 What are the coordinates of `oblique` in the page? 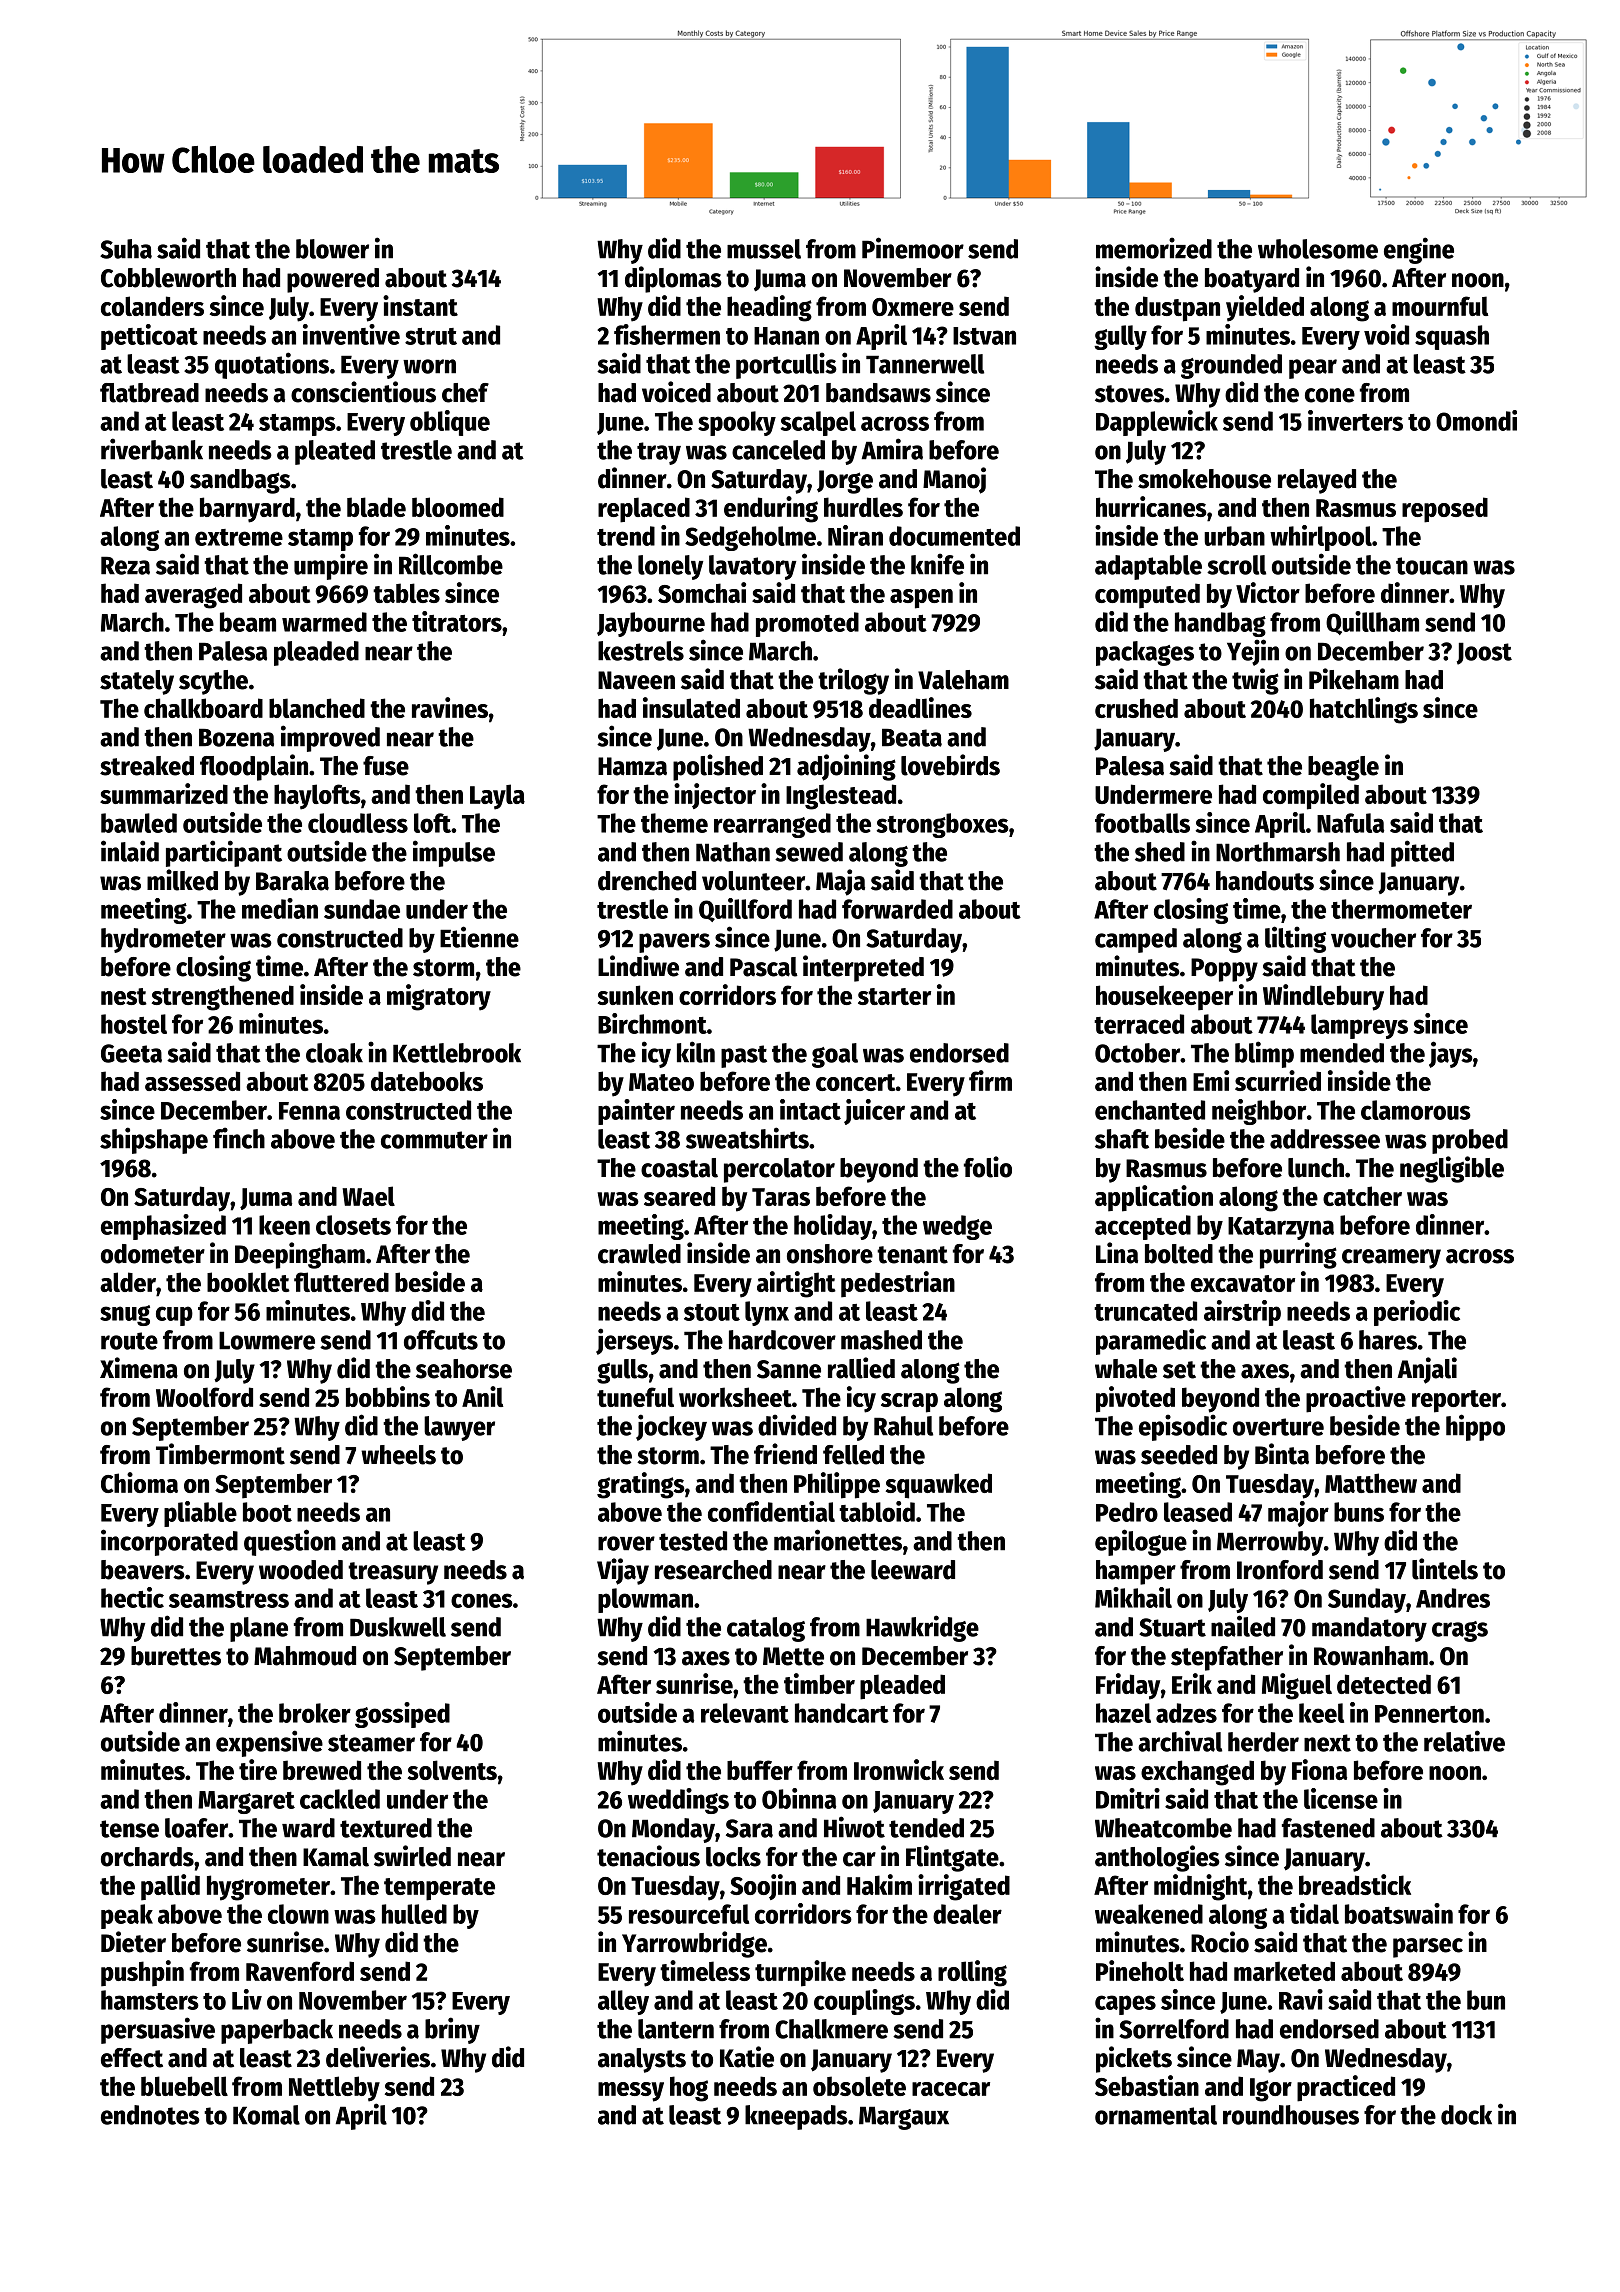 It's located at (450, 423).
